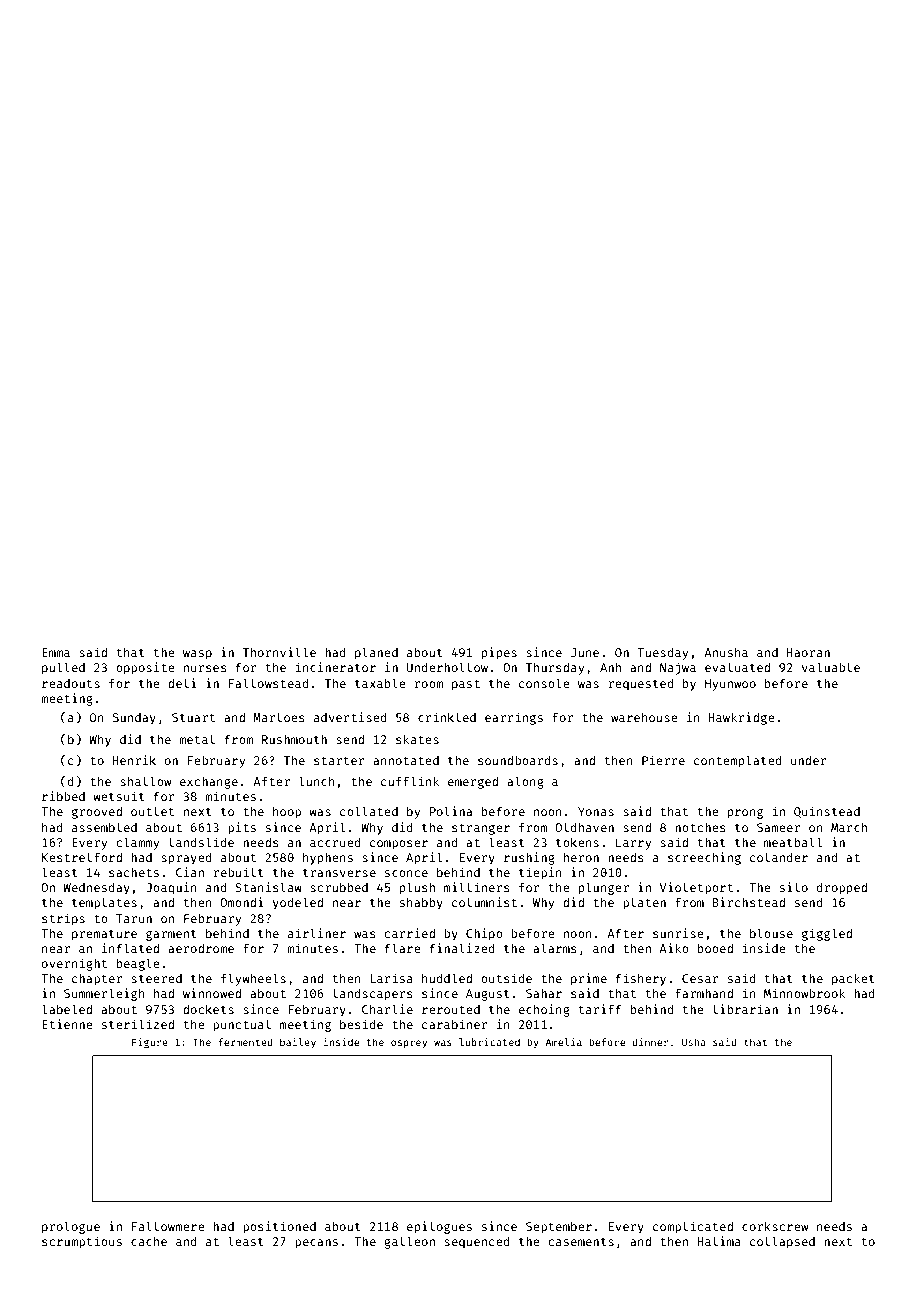 Image resolution: width=924 pixels, height=1308 pixels. What do you see at coordinates (298, 1043) in the page?
I see `bailey` at bounding box center [298, 1043].
